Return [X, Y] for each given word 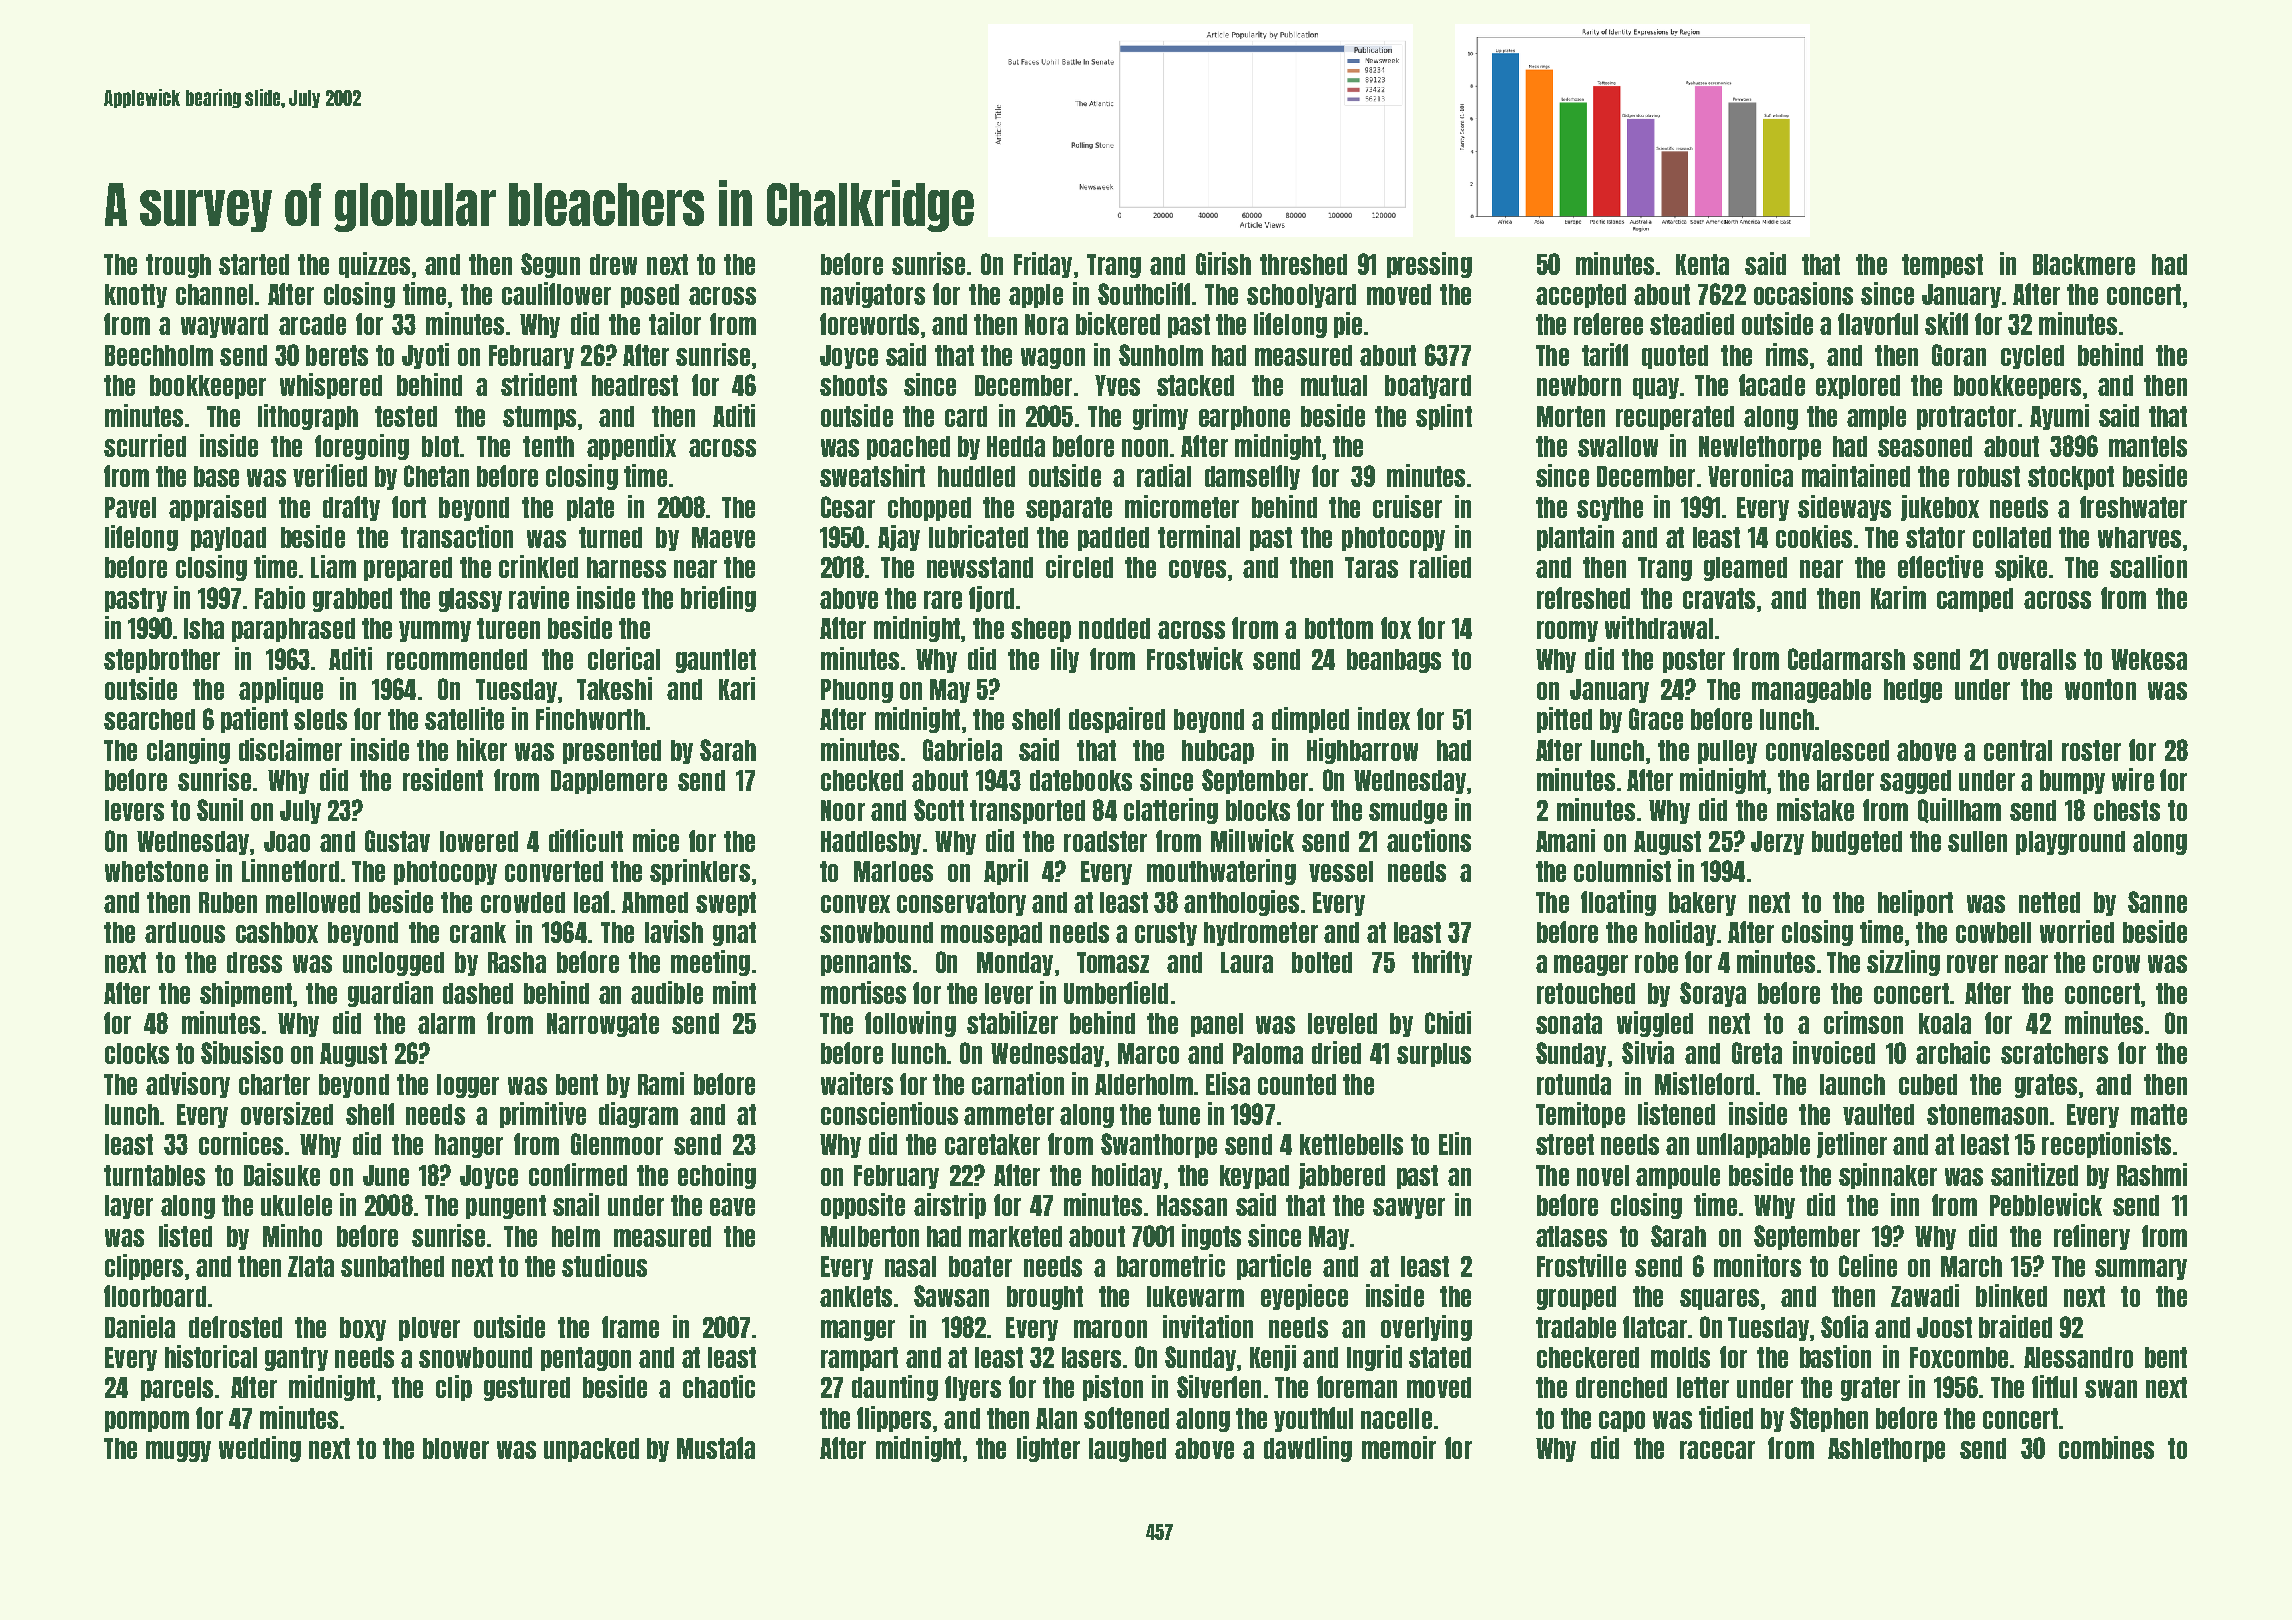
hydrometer [1261, 934]
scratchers [2054, 1053]
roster [2091, 750]
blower [456, 1448]
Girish [1223, 263]
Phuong [857, 691]
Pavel [130, 507]
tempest [1942, 266]
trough [178, 266]
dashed [478, 993]
